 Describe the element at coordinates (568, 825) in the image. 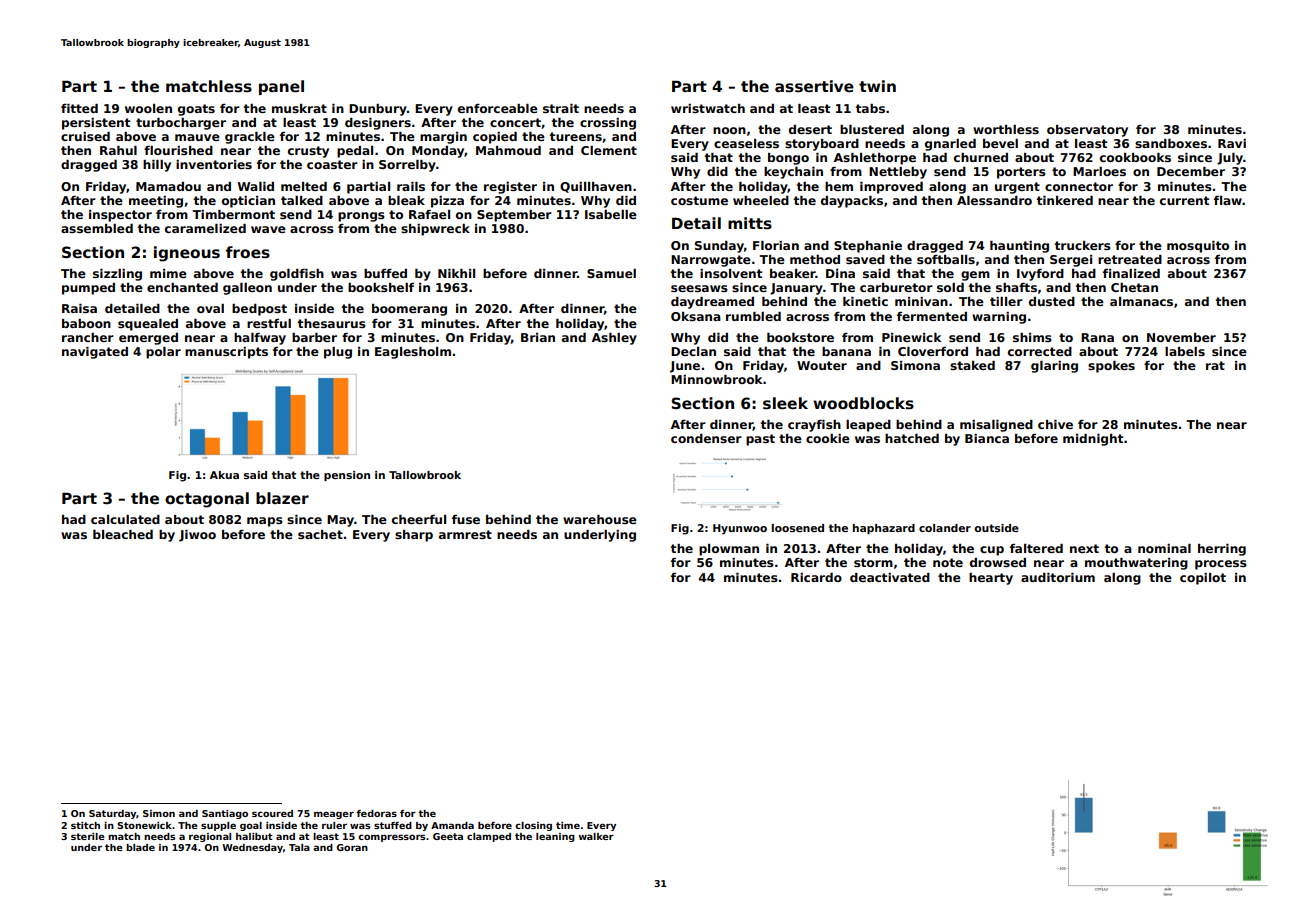

I see `time` at that location.
